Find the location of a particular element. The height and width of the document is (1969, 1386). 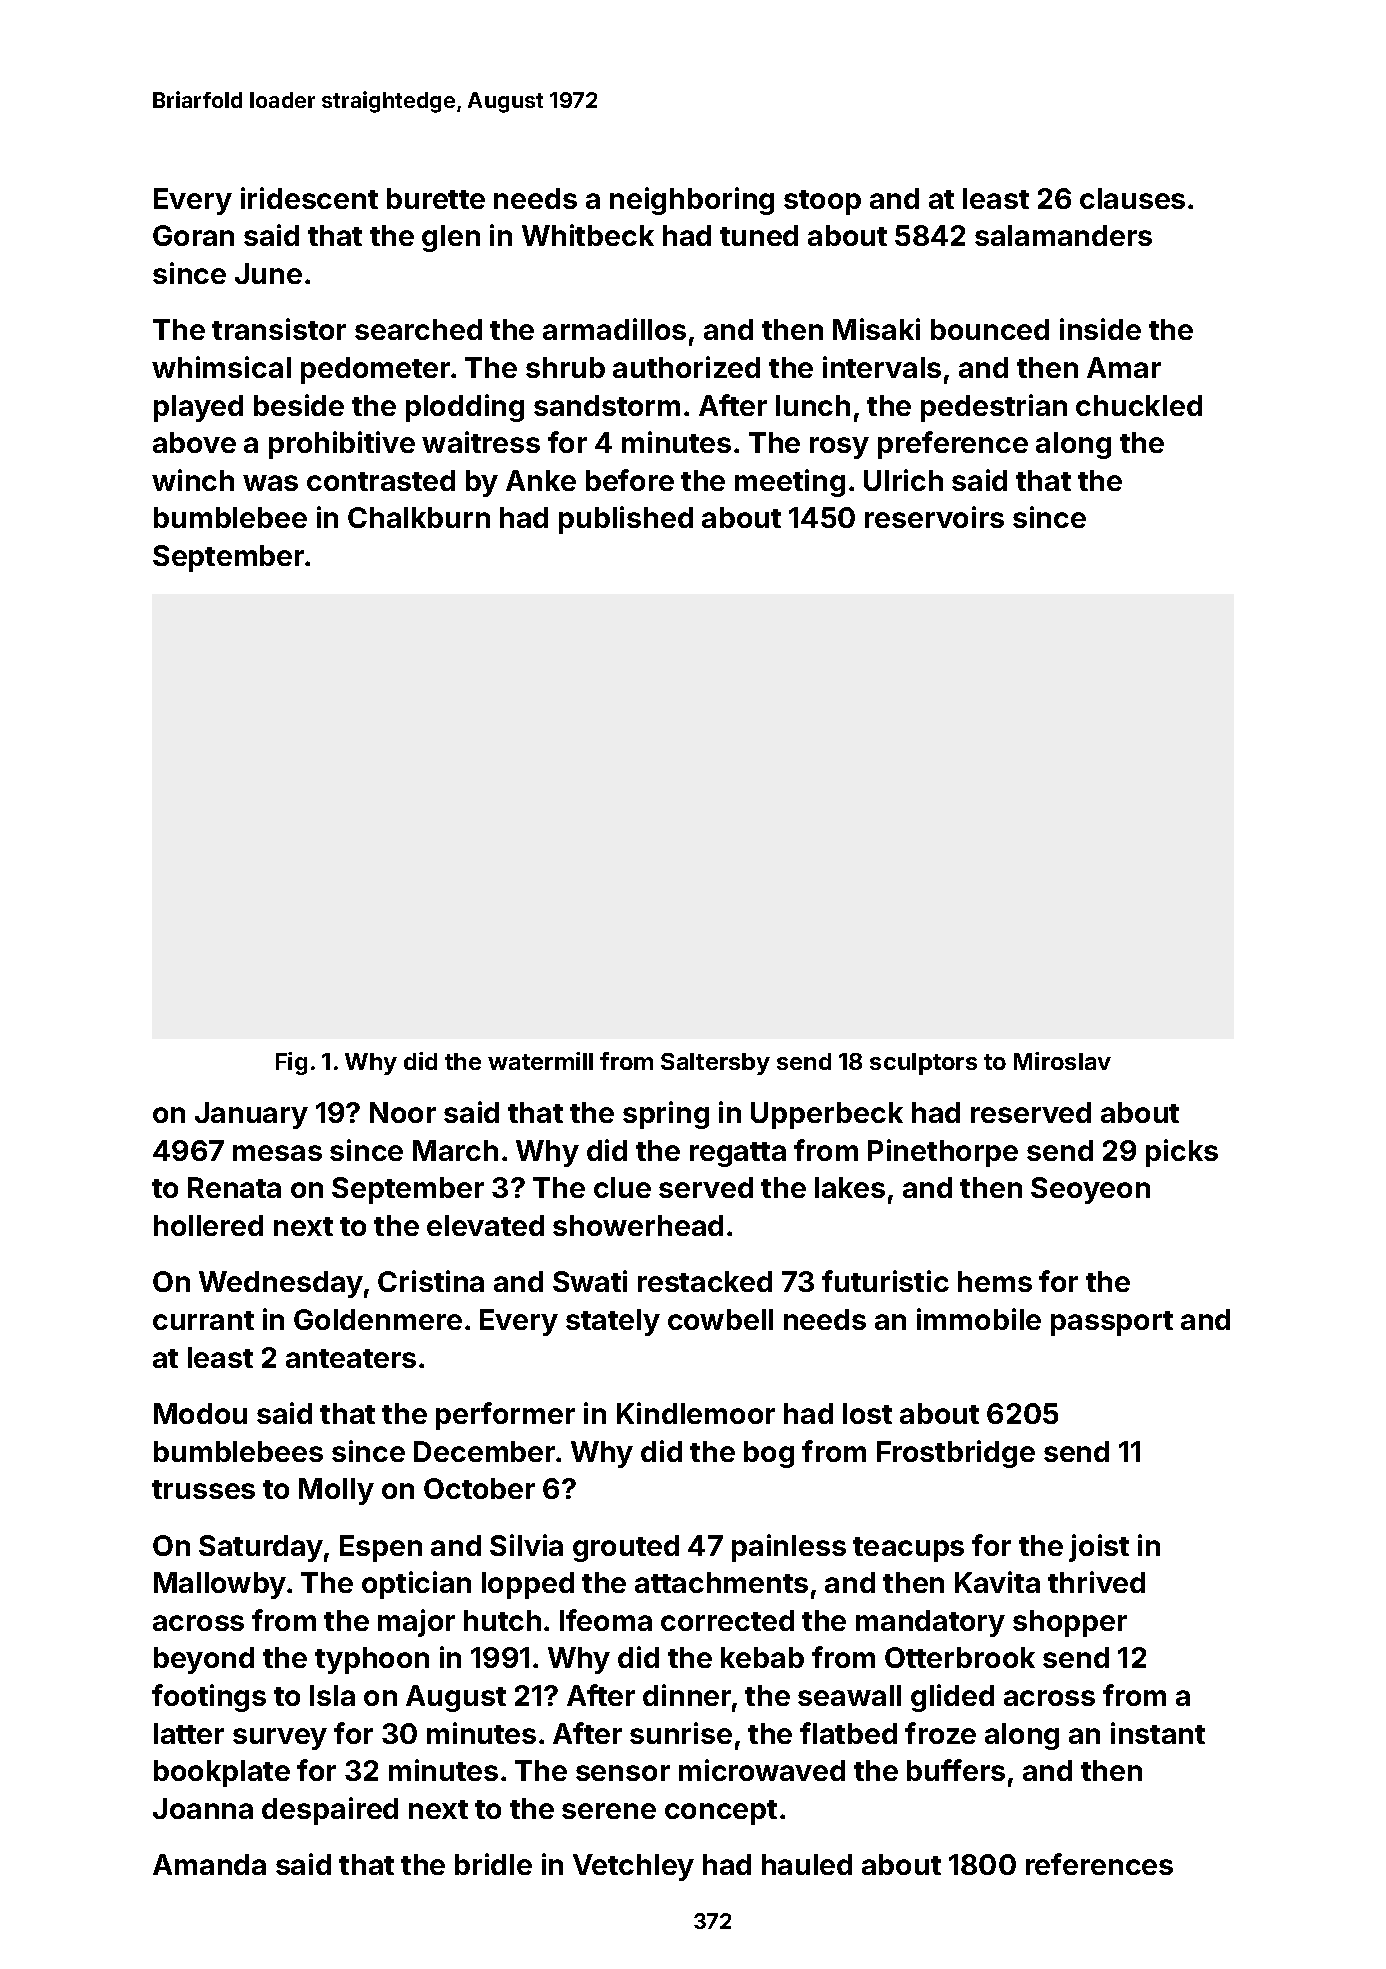

picks is located at coordinates (1182, 1153).
